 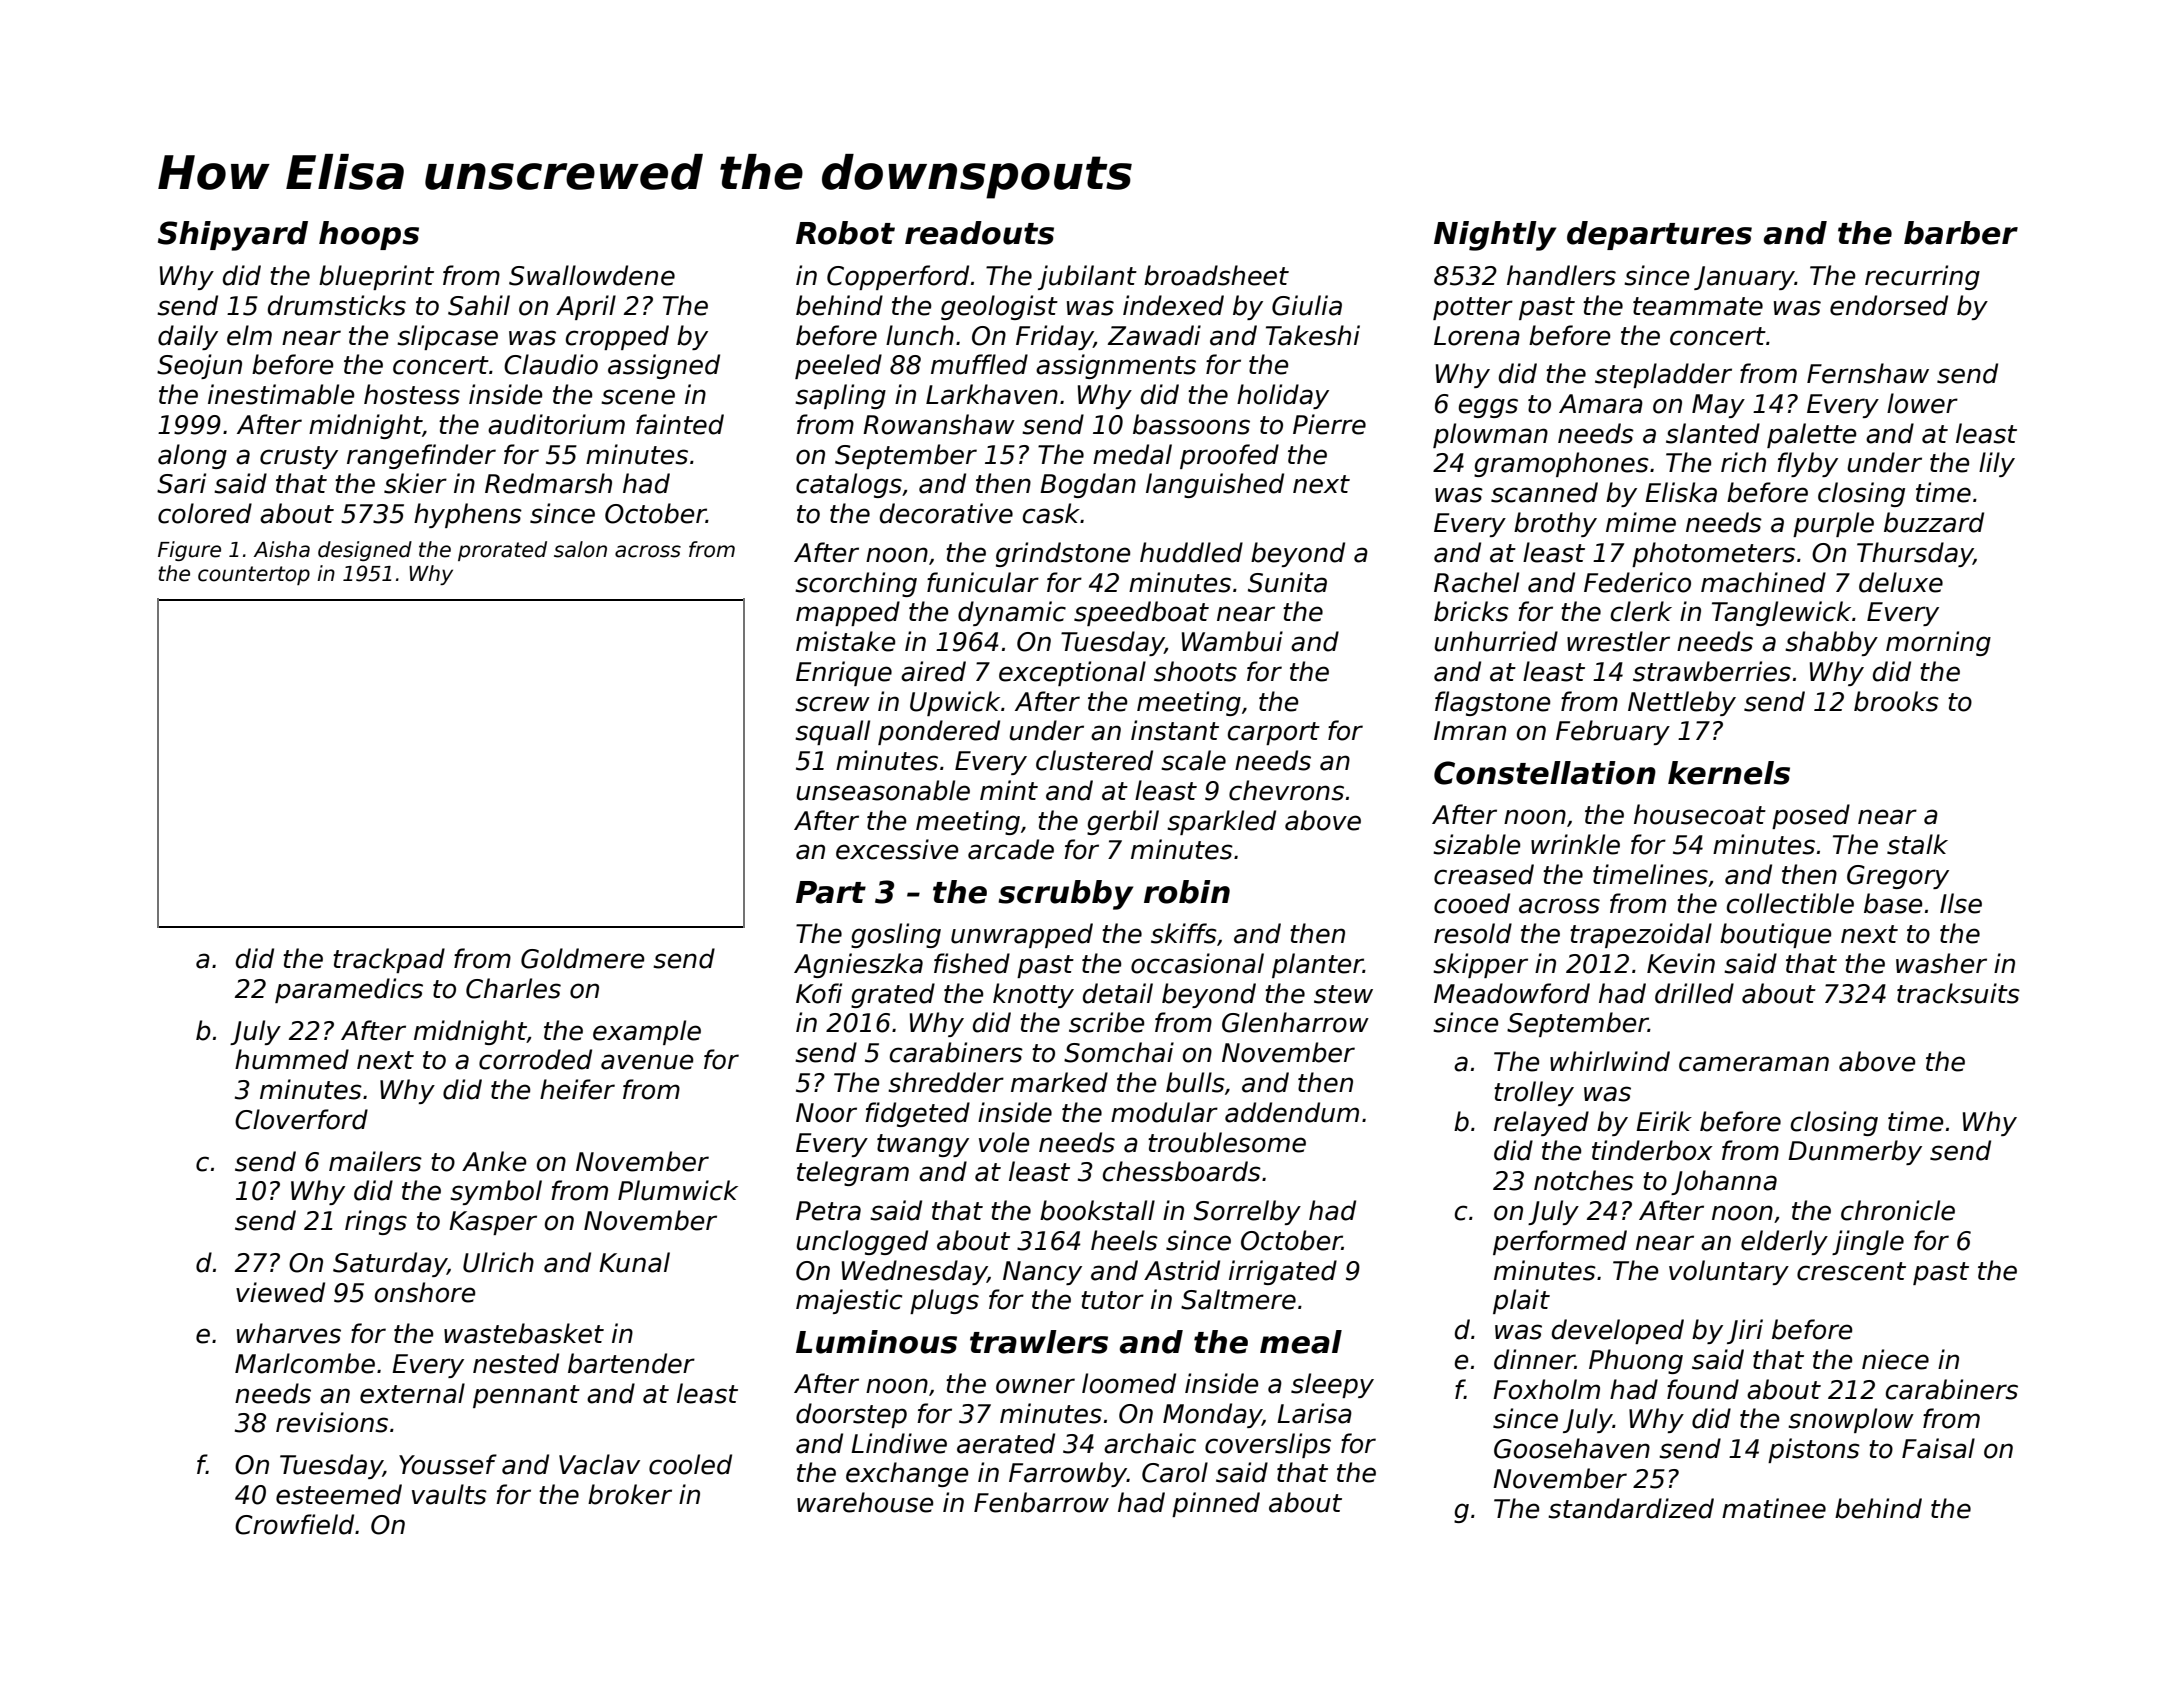 I want to click on squall, so click(x=832, y=732).
